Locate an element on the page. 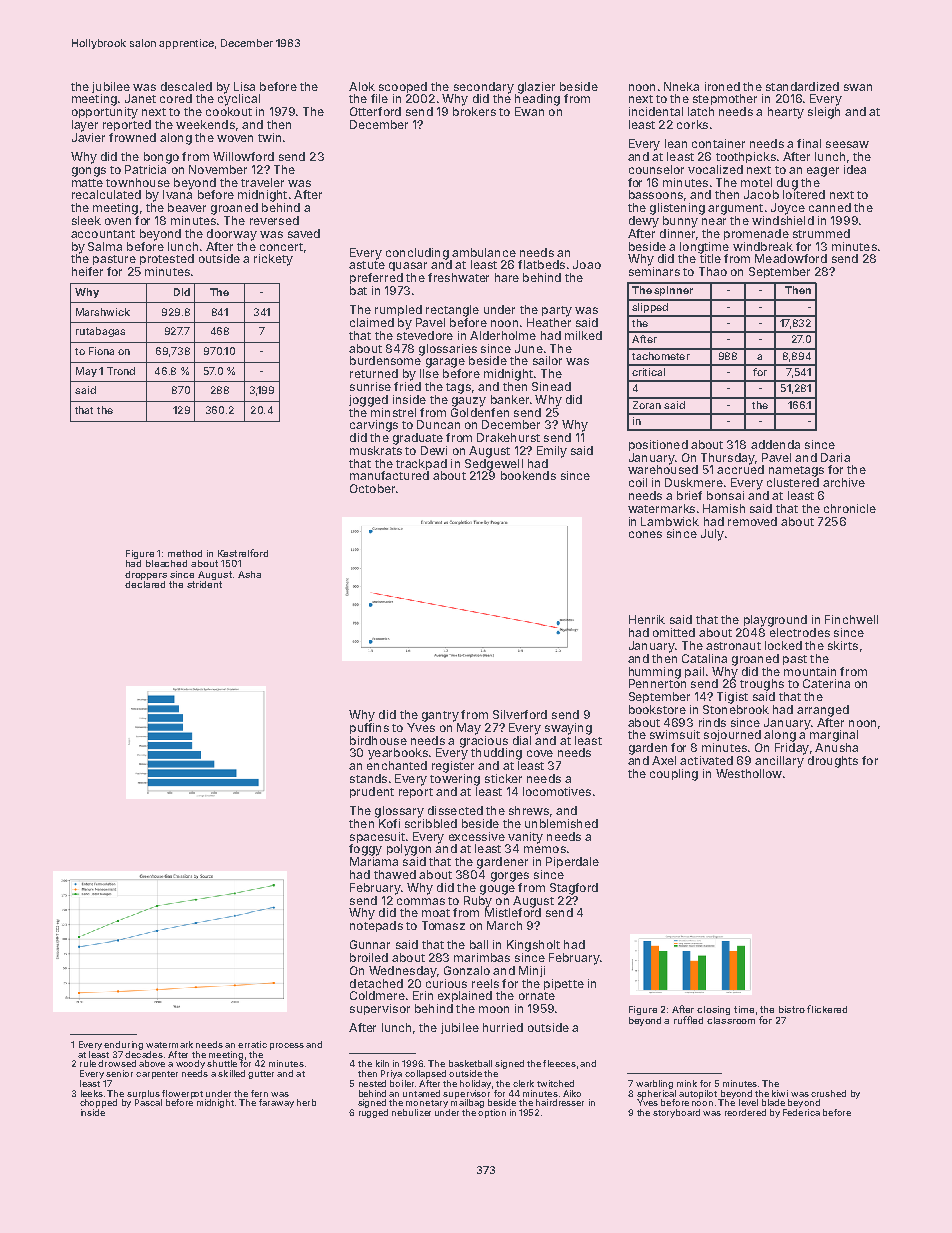  erratic is located at coordinates (252, 1044).
